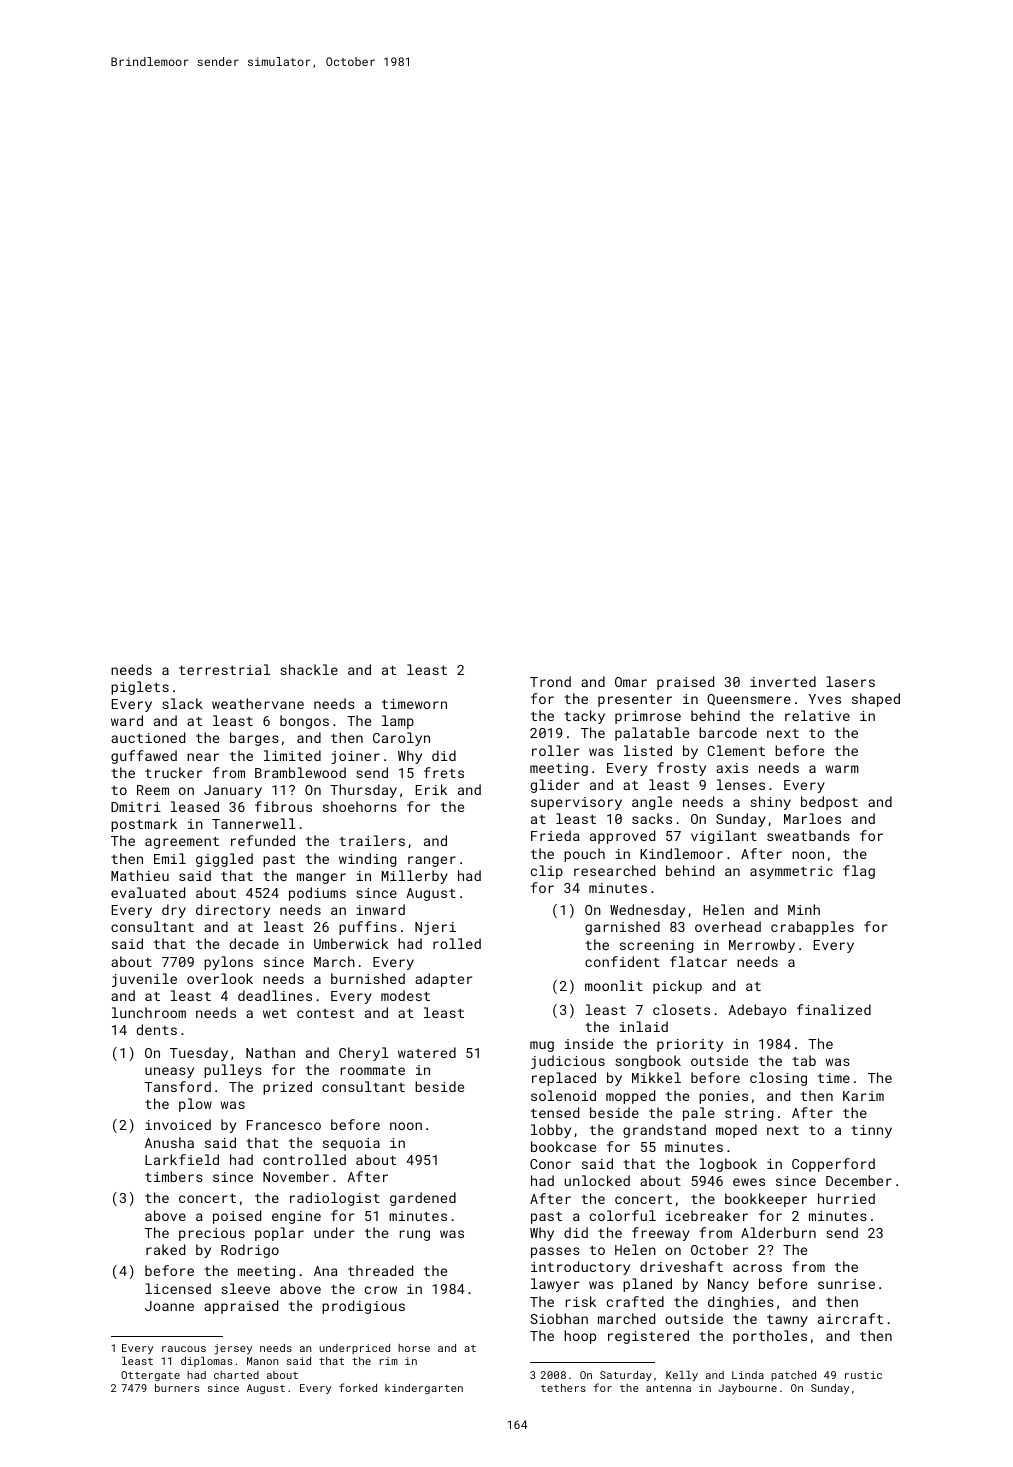 This screenshot has width=1013, height=1467. I want to click on deadlines, so click(275, 995).
